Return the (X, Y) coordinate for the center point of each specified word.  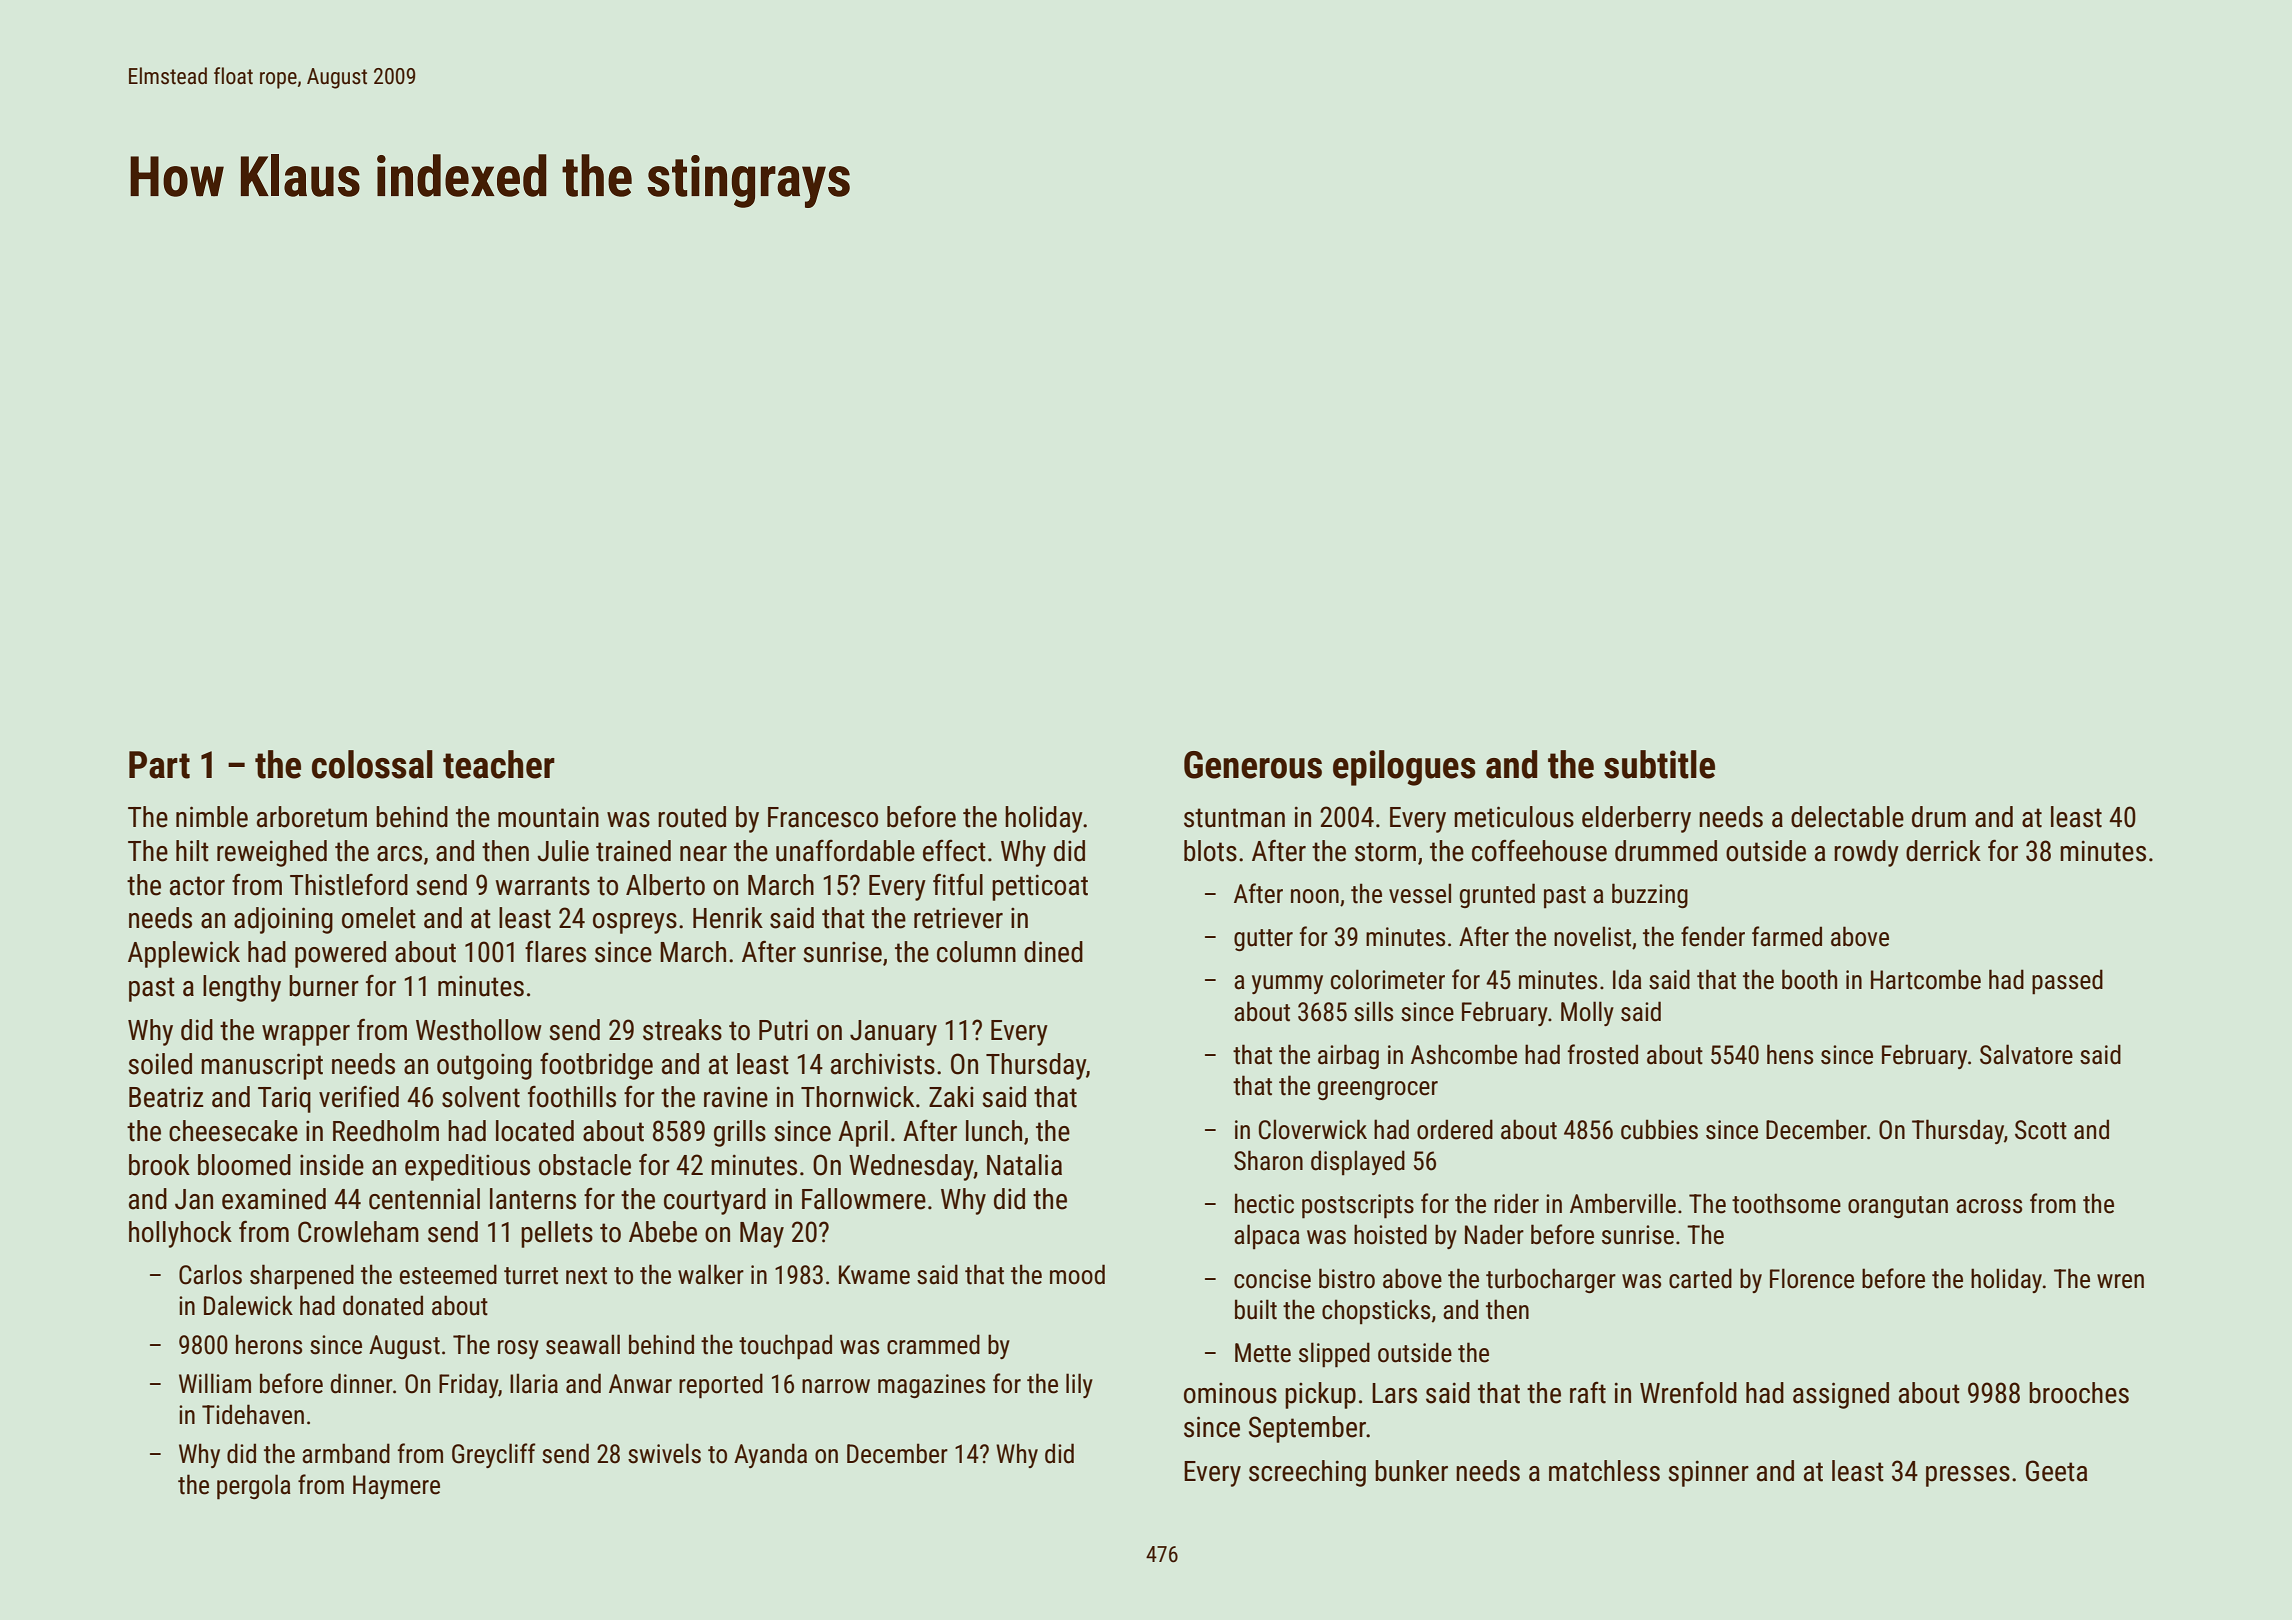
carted (1700, 1278)
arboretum (312, 817)
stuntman (1234, 818)
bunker (1411, 1471)
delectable (1847, 817)
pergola (254, 1487)
